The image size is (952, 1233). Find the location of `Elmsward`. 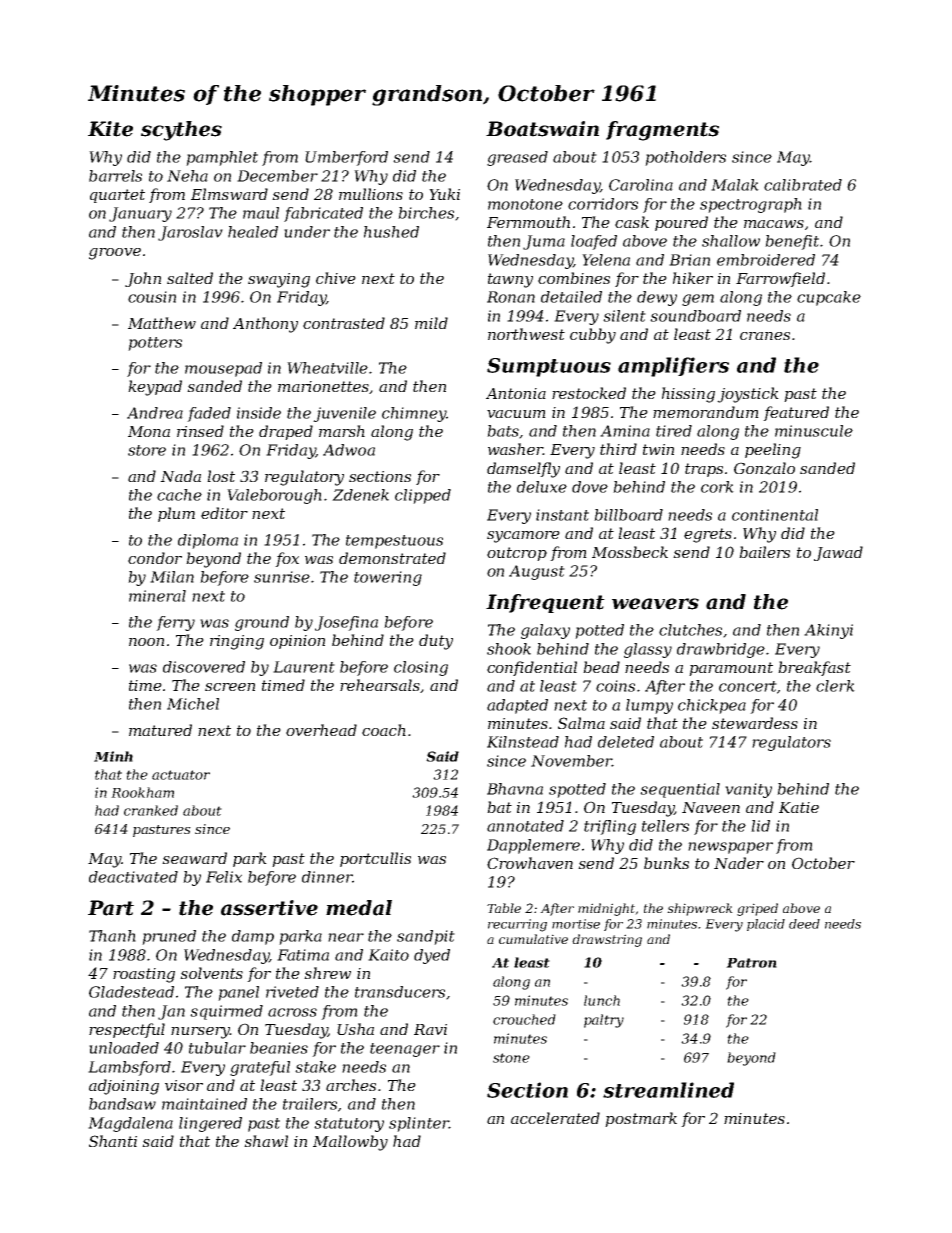

Elmsward is located at coordinates (229, 194).
